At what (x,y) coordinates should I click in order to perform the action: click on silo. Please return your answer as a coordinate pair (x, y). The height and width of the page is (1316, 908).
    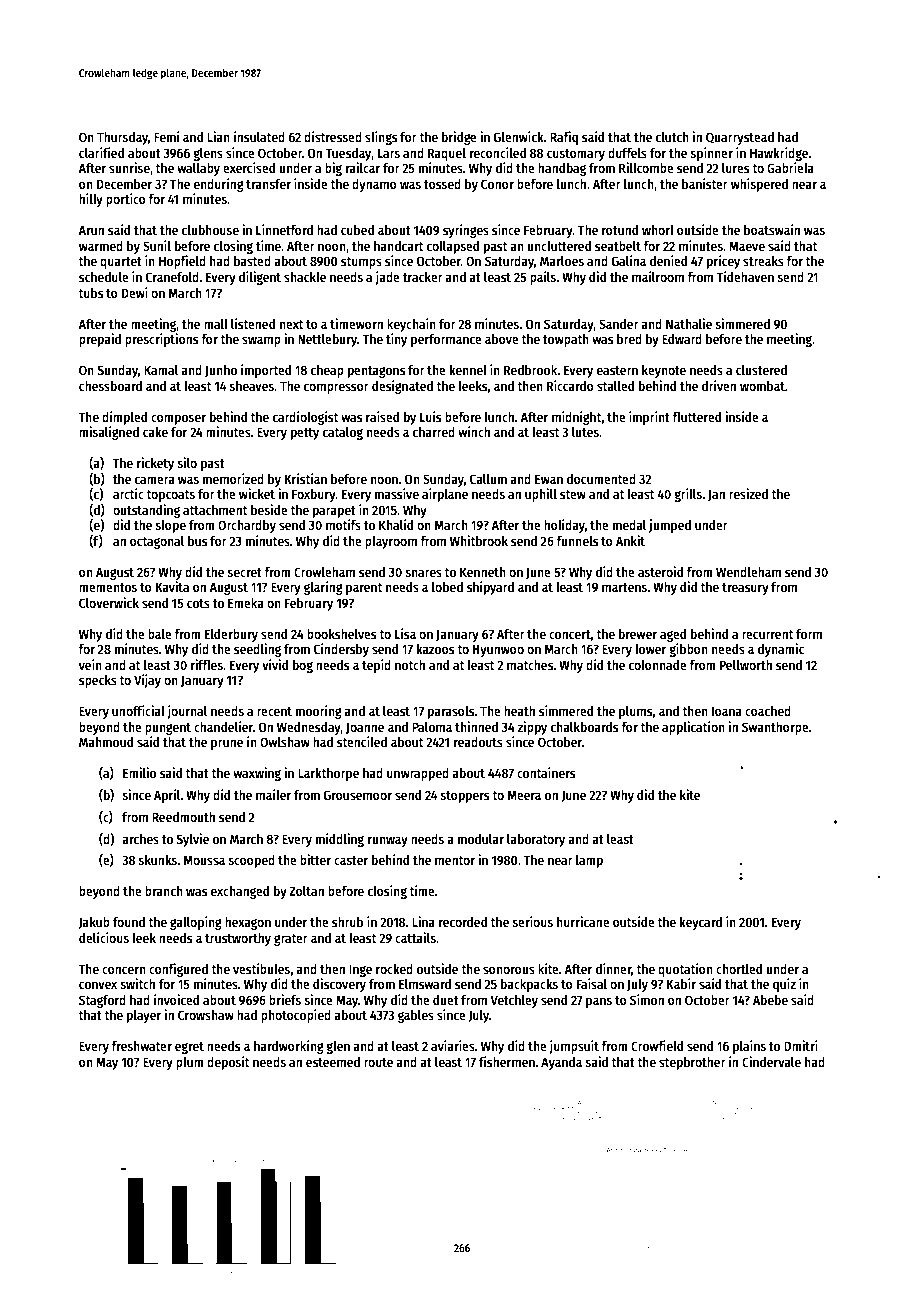
    Looking at the image, I should click on (187, 462).
